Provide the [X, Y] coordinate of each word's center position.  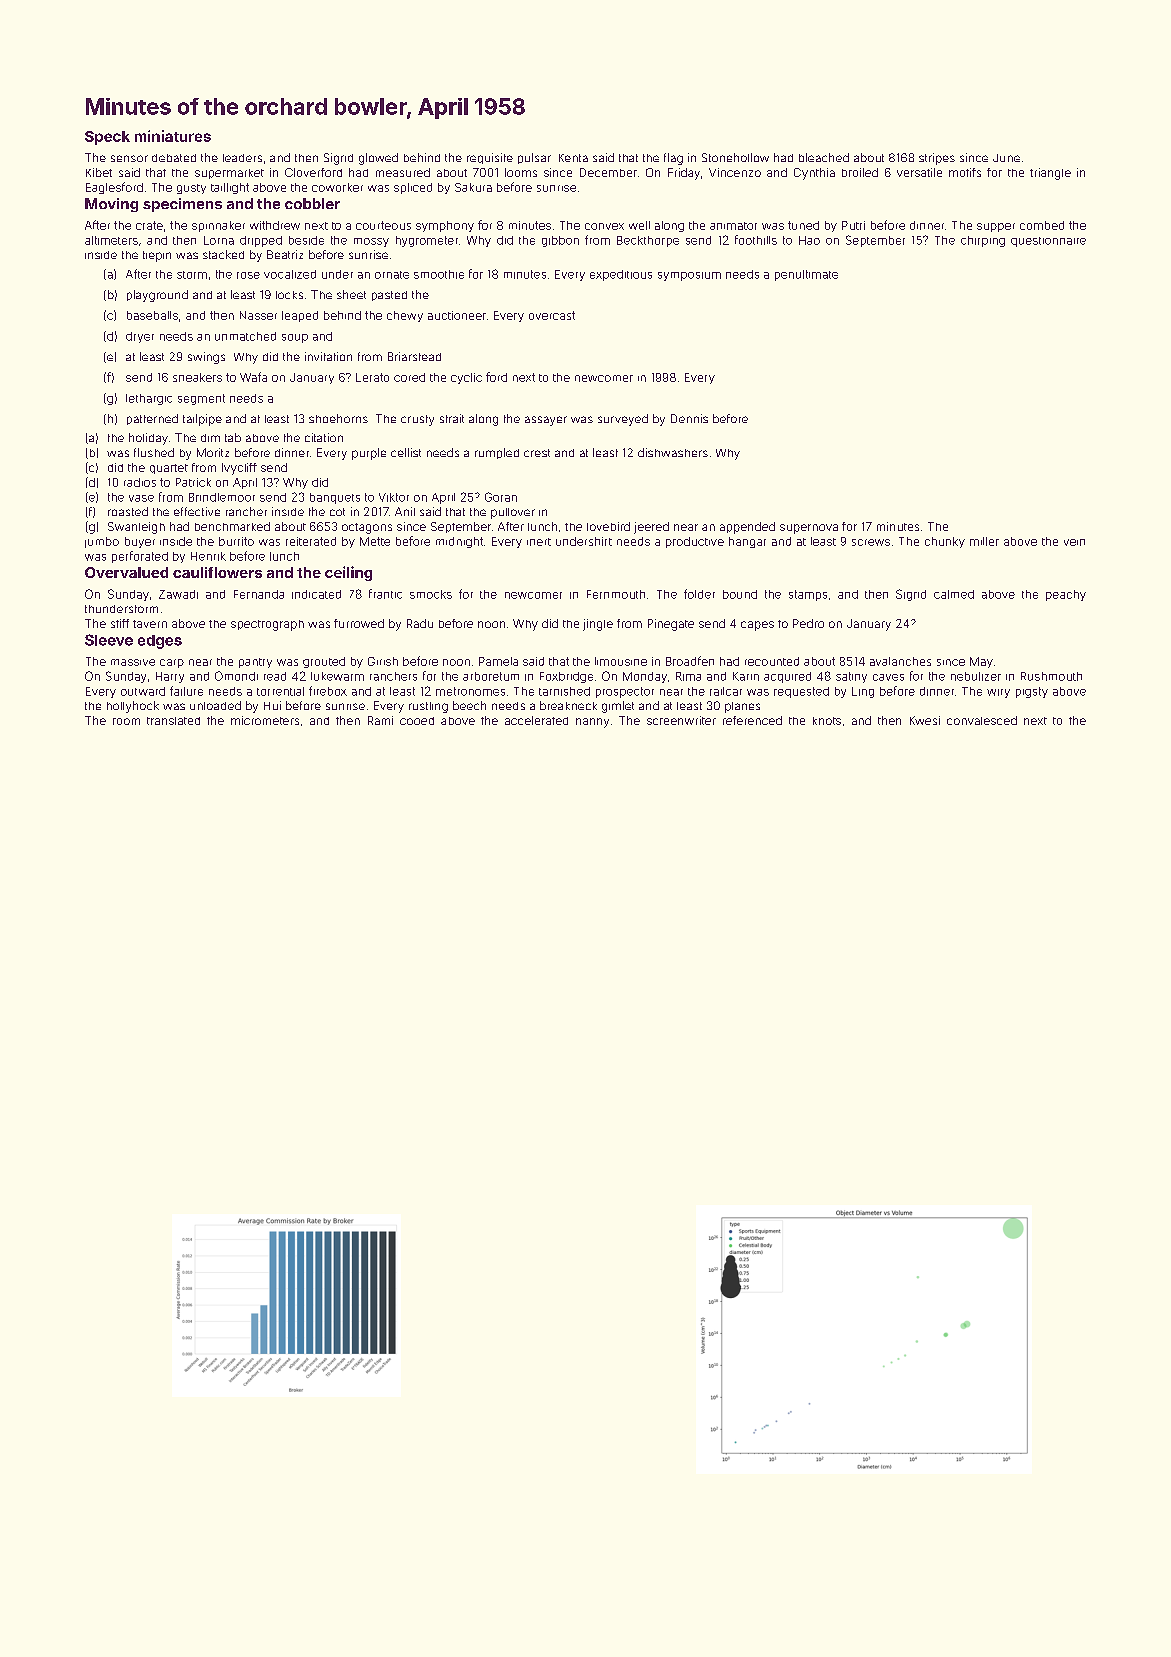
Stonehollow [735, 157]
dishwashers [673, 452]
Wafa [253, 377]
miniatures [173, 136]
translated [173, 721]
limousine [621, 661]
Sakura [473, 187]
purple [369, 454]
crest [537, 453]
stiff [120, 623]
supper [996, 227]
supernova [809, 529]
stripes [937, 159]
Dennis [689, 418]
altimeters [111, 240]
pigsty [1032, 692]
